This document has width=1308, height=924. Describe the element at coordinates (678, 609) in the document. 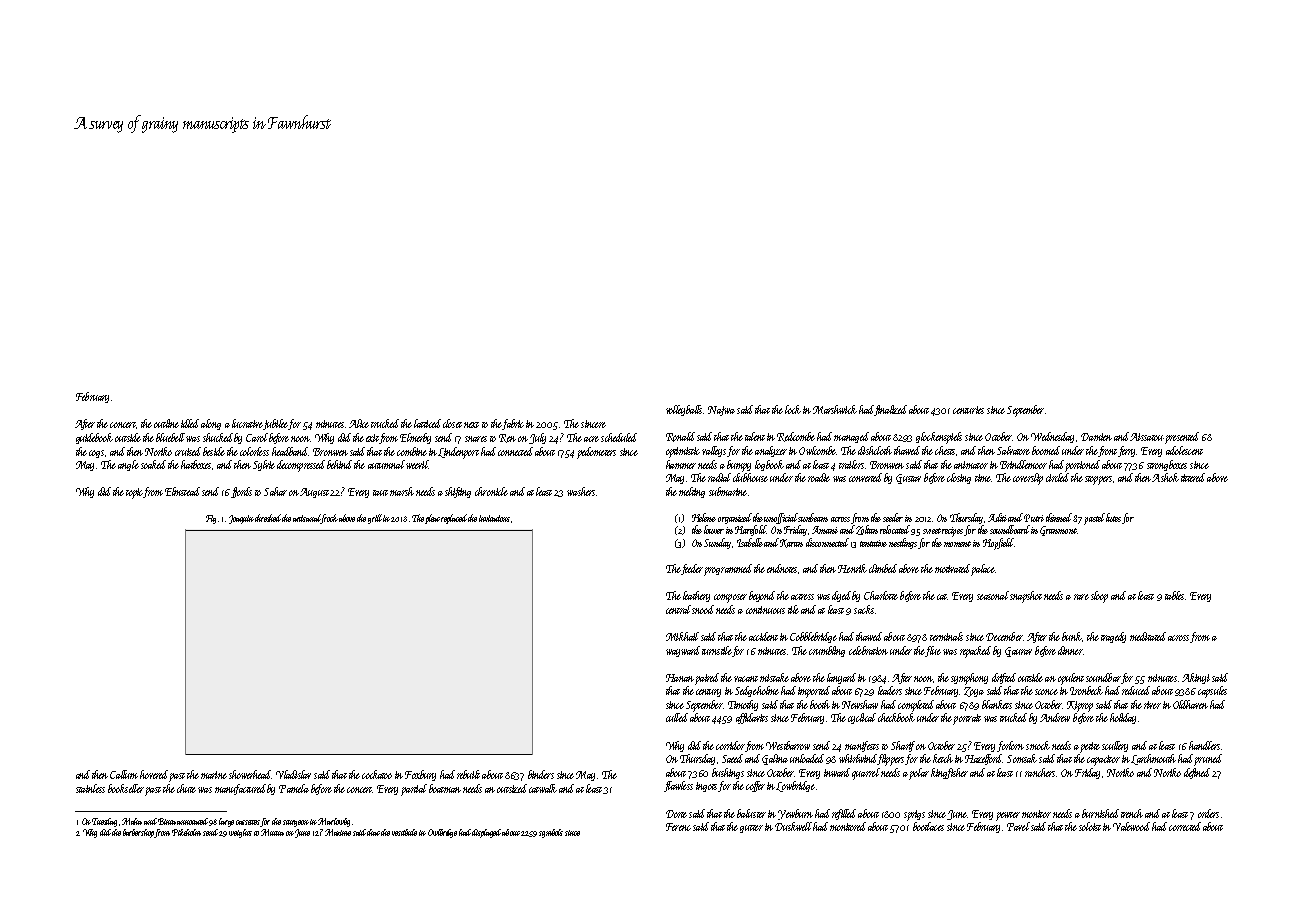

I see `central` at that location.
